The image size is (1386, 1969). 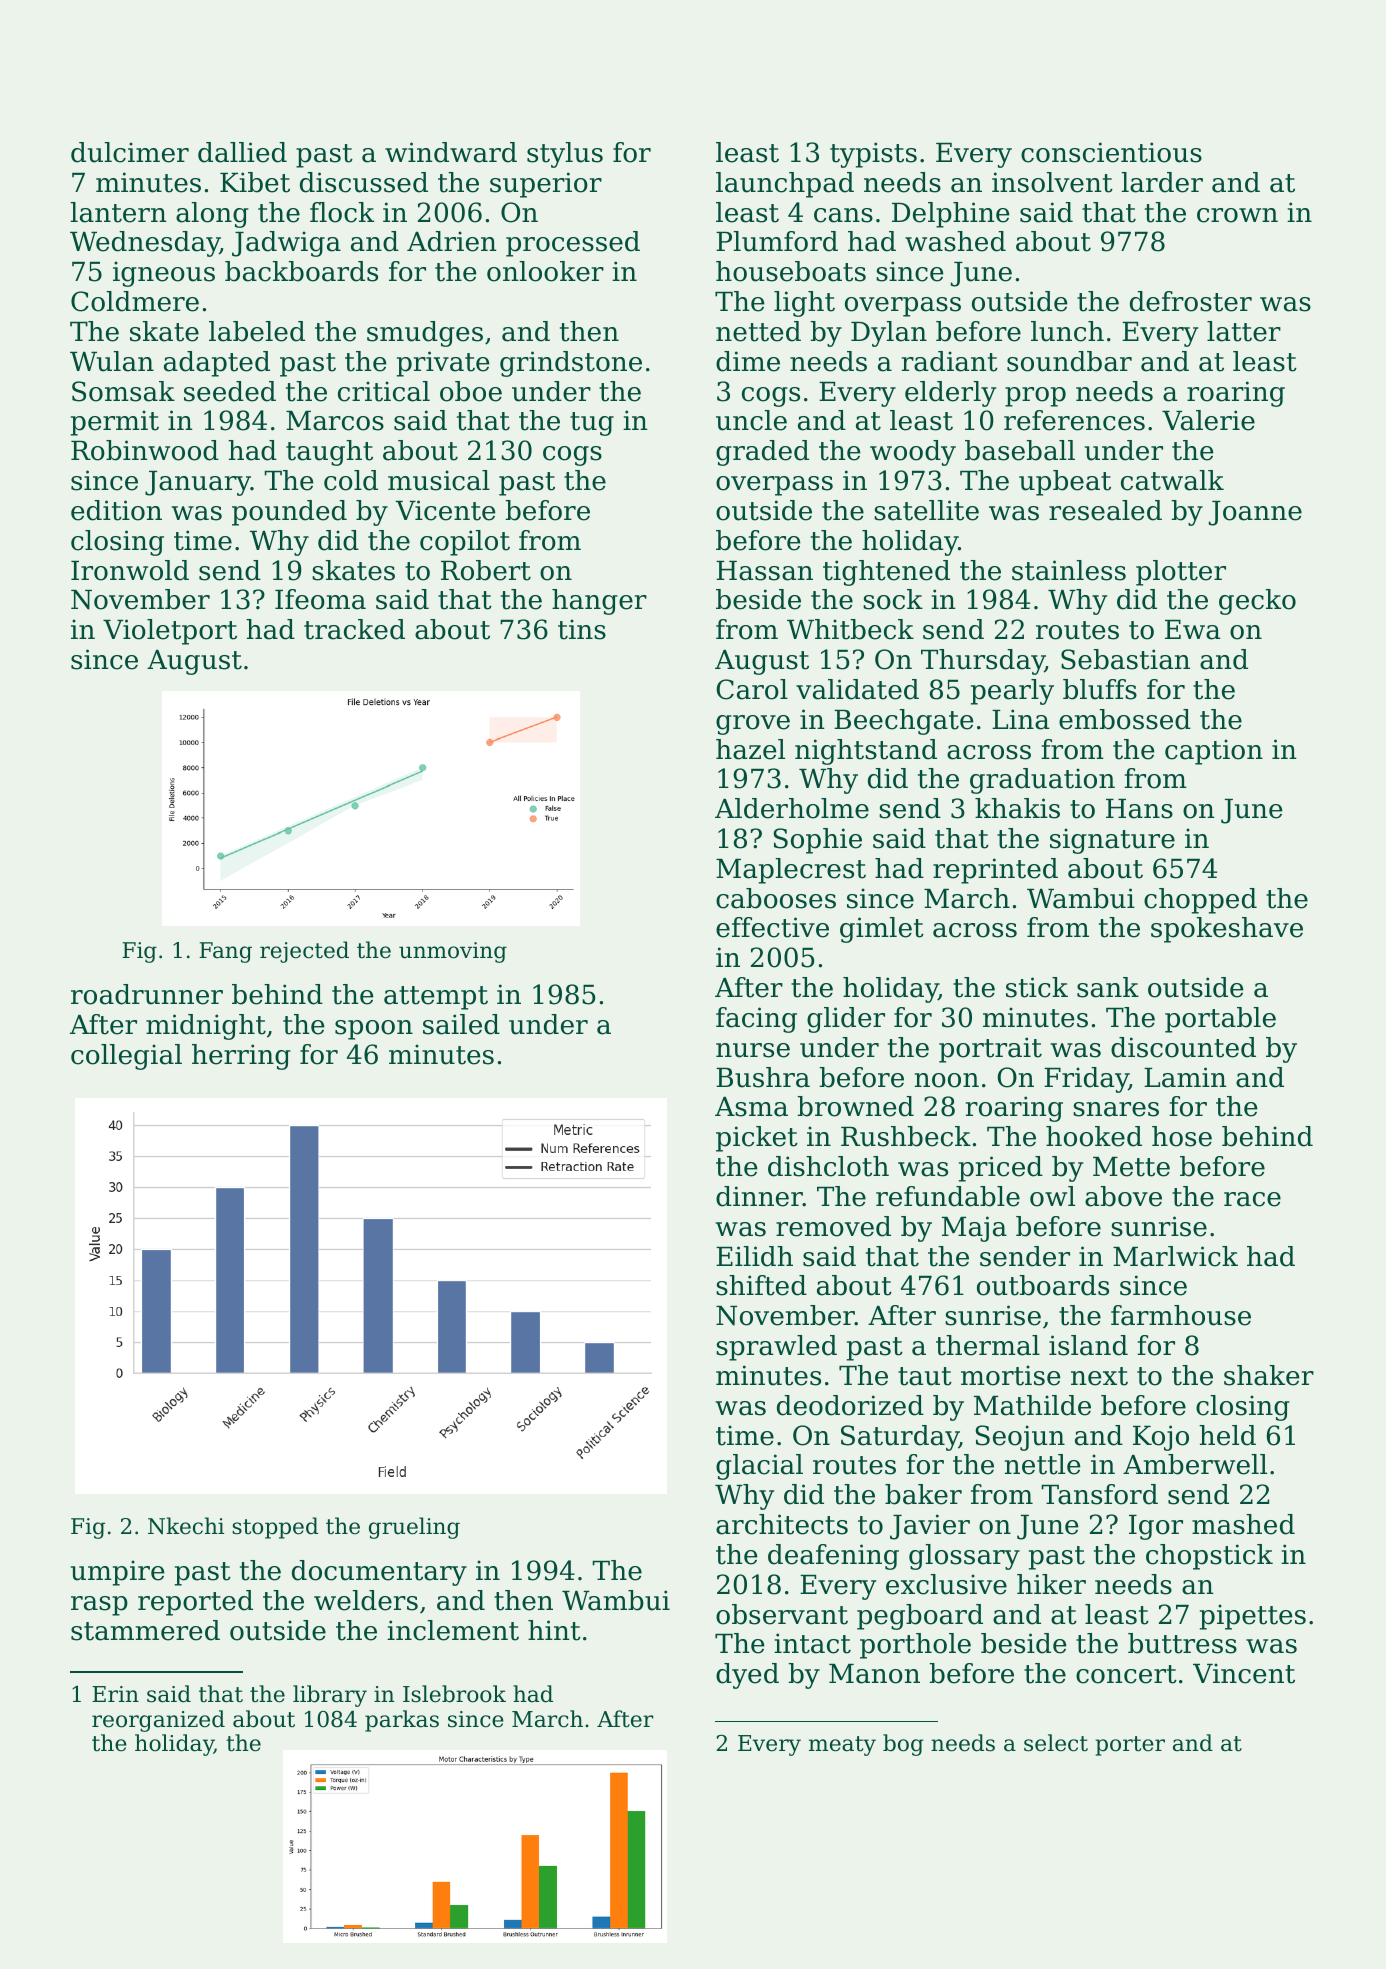 What do you see at coordinates (130, 152) in the page?
I see `dulcimer` at bounding box center [130, 152].
